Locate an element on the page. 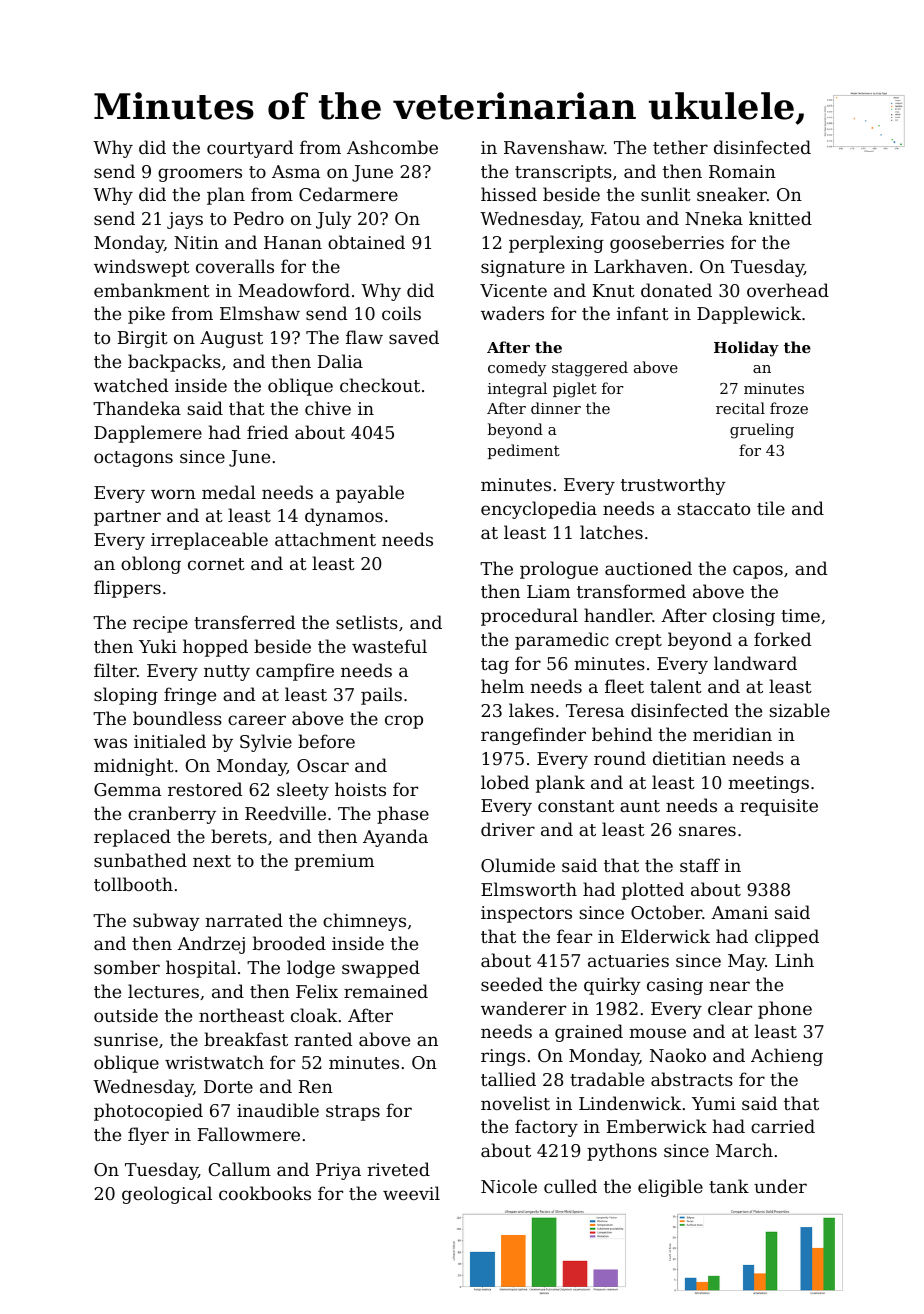 The width and height of the image is (924, 1314). staff is located at coordinates (700, 865).
